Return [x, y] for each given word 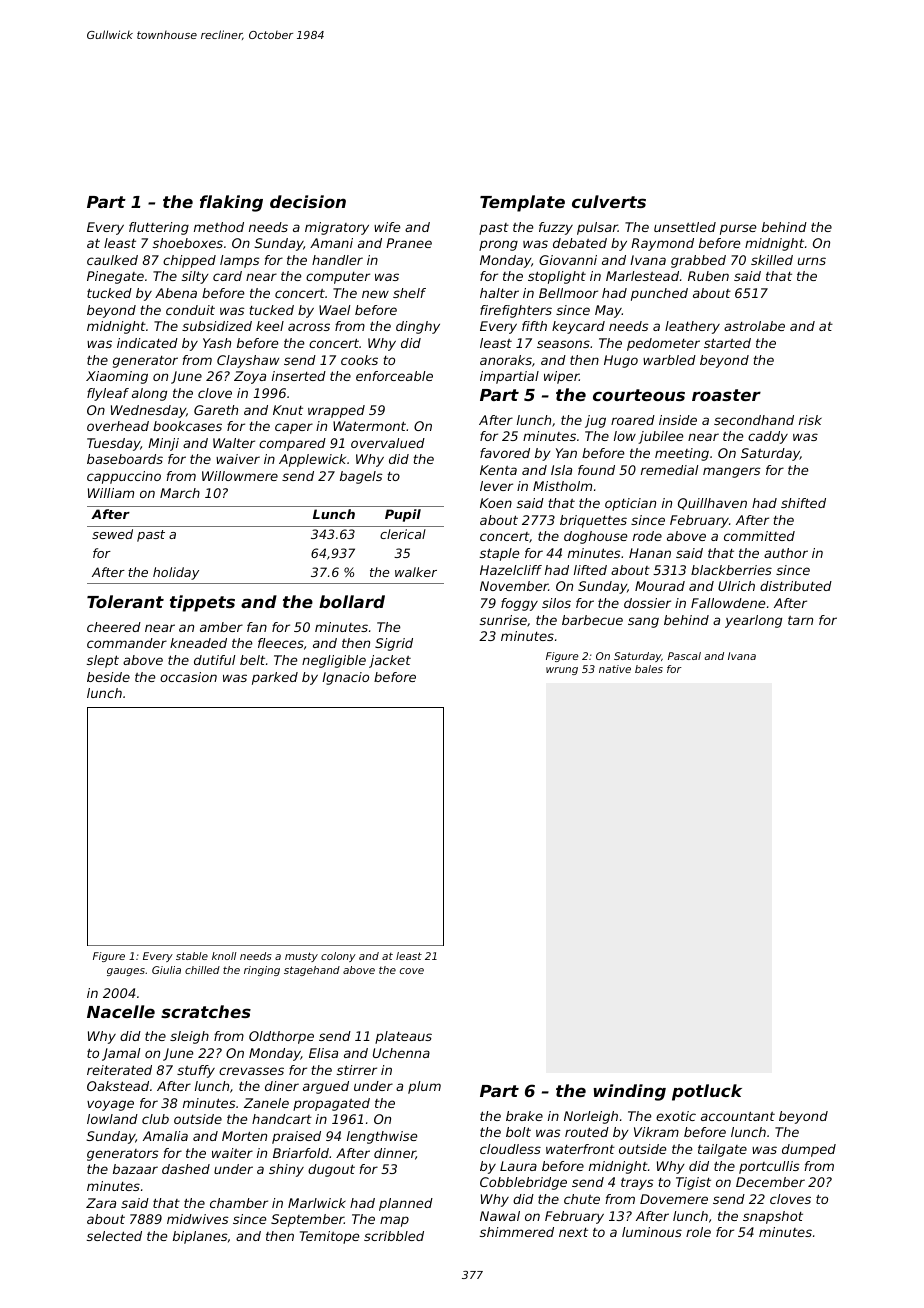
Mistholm [562, 486]
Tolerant [125, 601]
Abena [176, 293]
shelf [409, 293]
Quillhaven [712, 504]
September [307, 1220]
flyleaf [108, 394]
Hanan [650, 553]
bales [649, 669]
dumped [809, 1150]
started [727, 343]
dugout [331, 1170]
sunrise [503, 620]
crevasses [251, 1071]
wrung [562, 671]
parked [275, 678]
